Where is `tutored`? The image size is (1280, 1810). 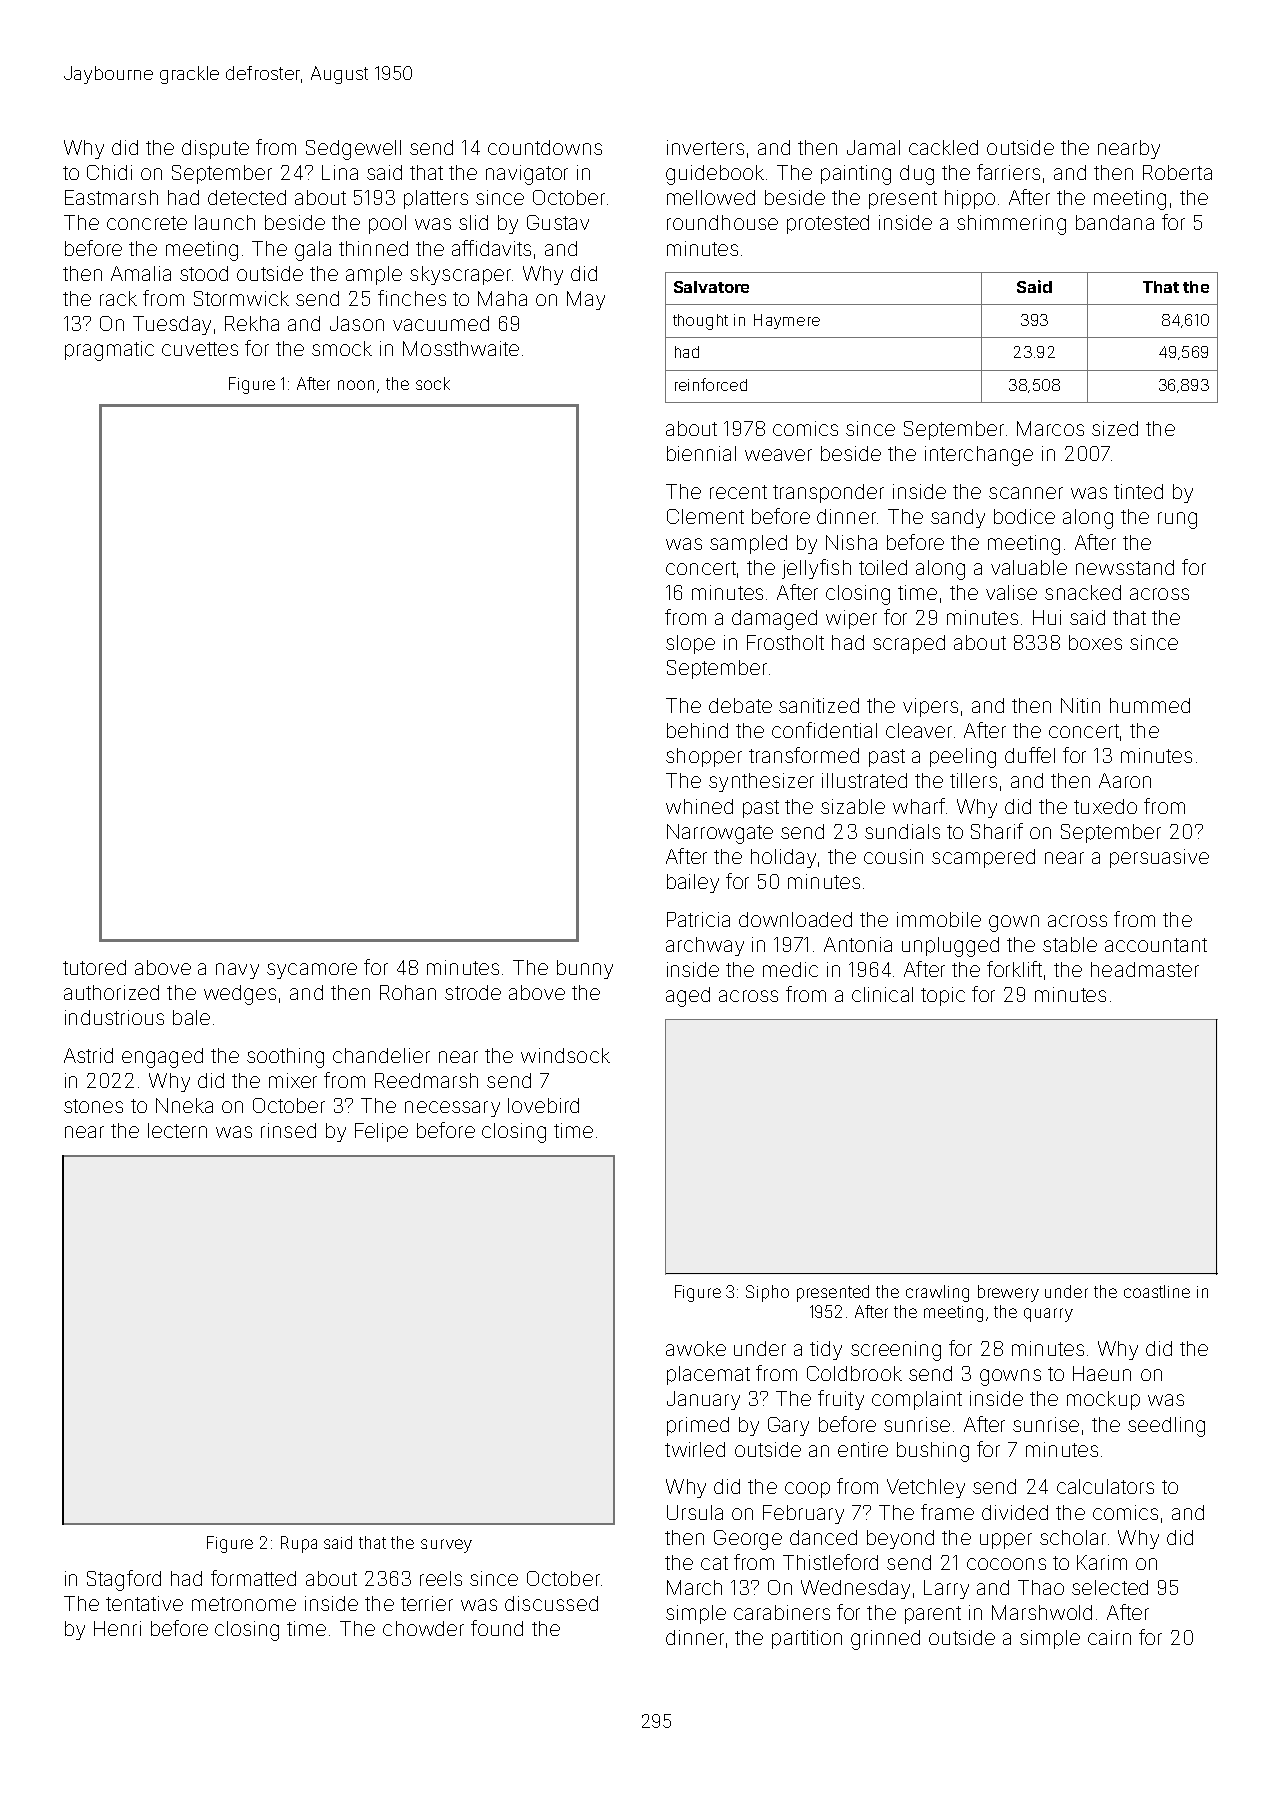
tutored is located at coordinates (94, 967).
